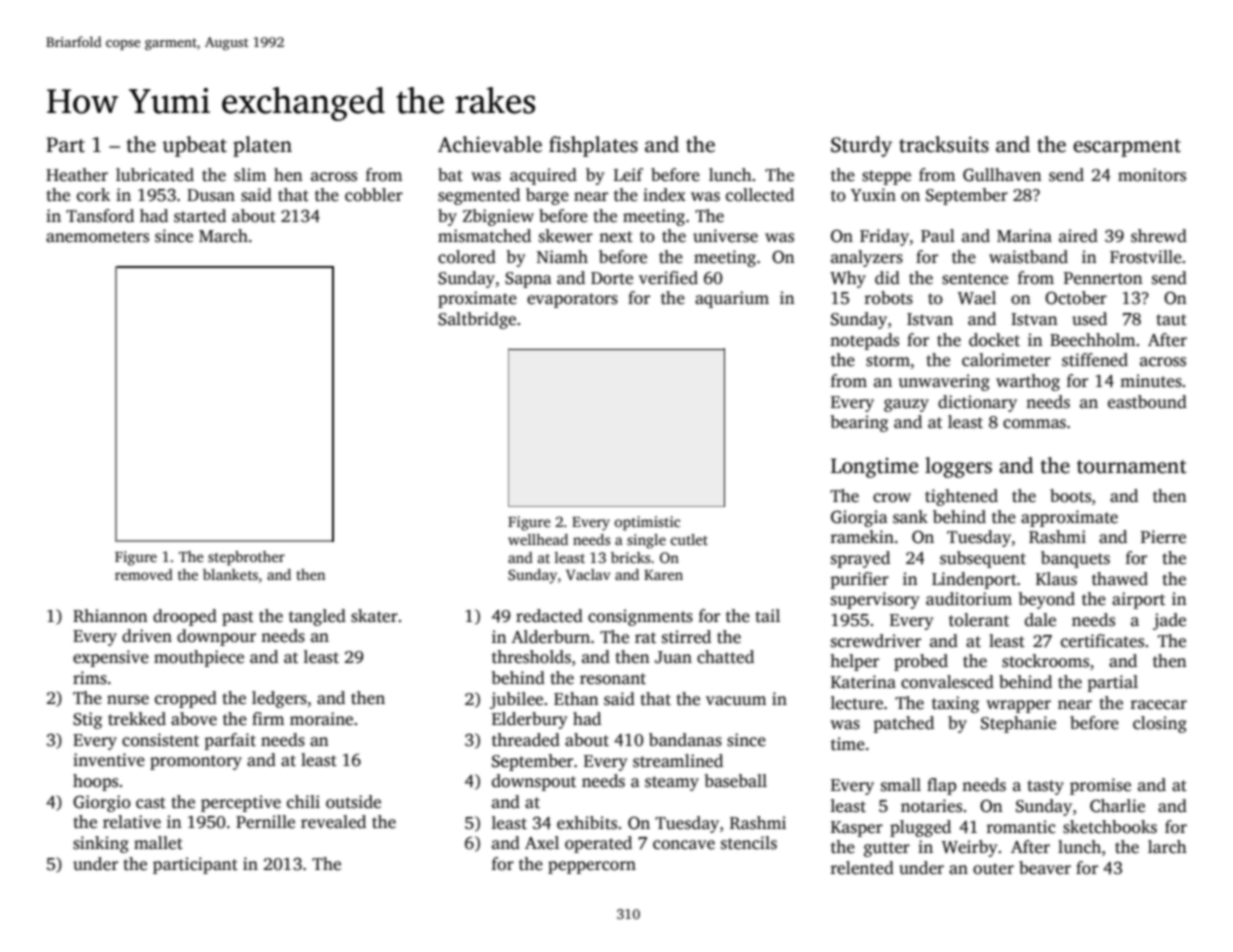  I want to click on removed, so click(144, 574).
